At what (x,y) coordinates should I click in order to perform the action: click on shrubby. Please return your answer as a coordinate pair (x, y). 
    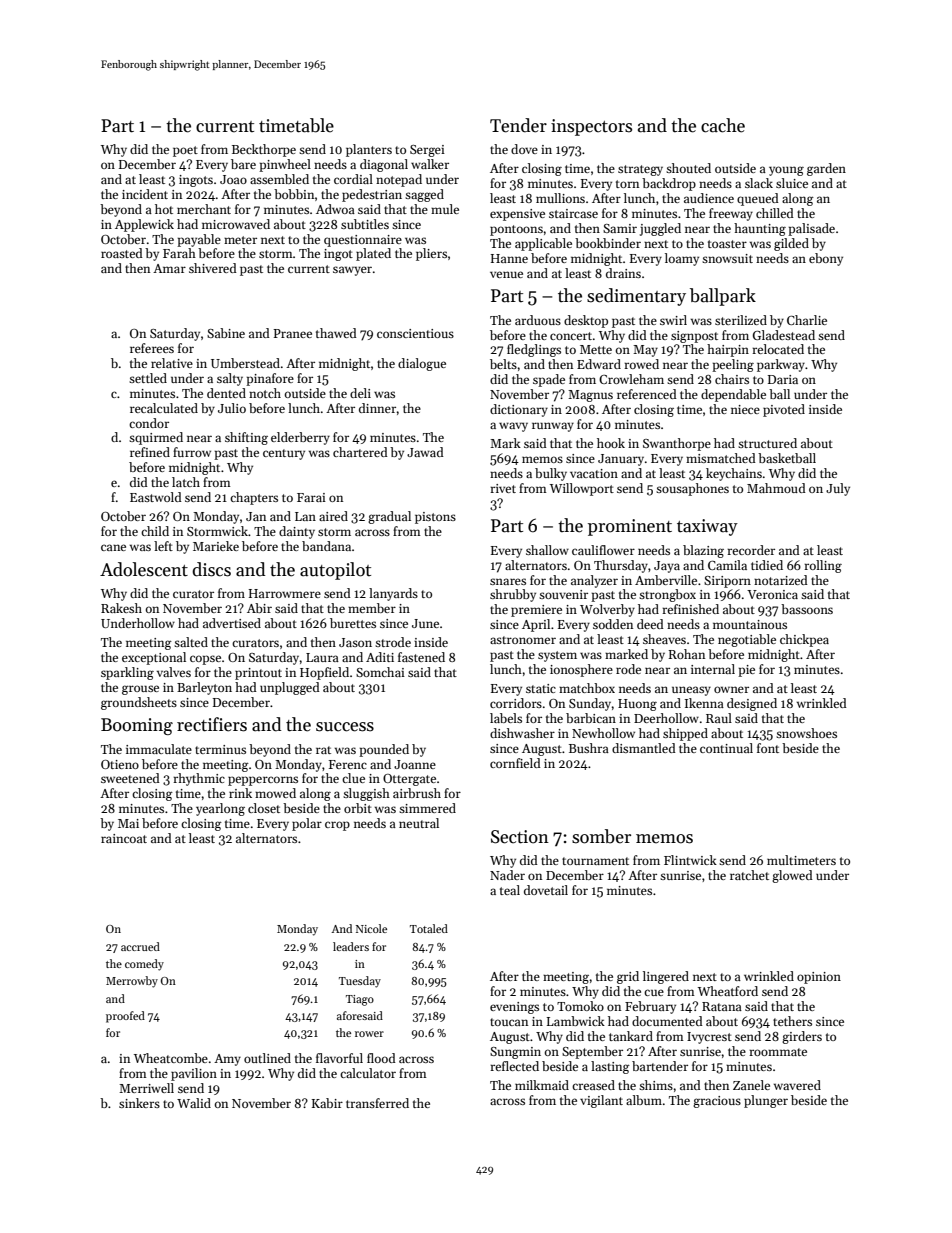
    Looking at the image, I should click on (513, 595).
